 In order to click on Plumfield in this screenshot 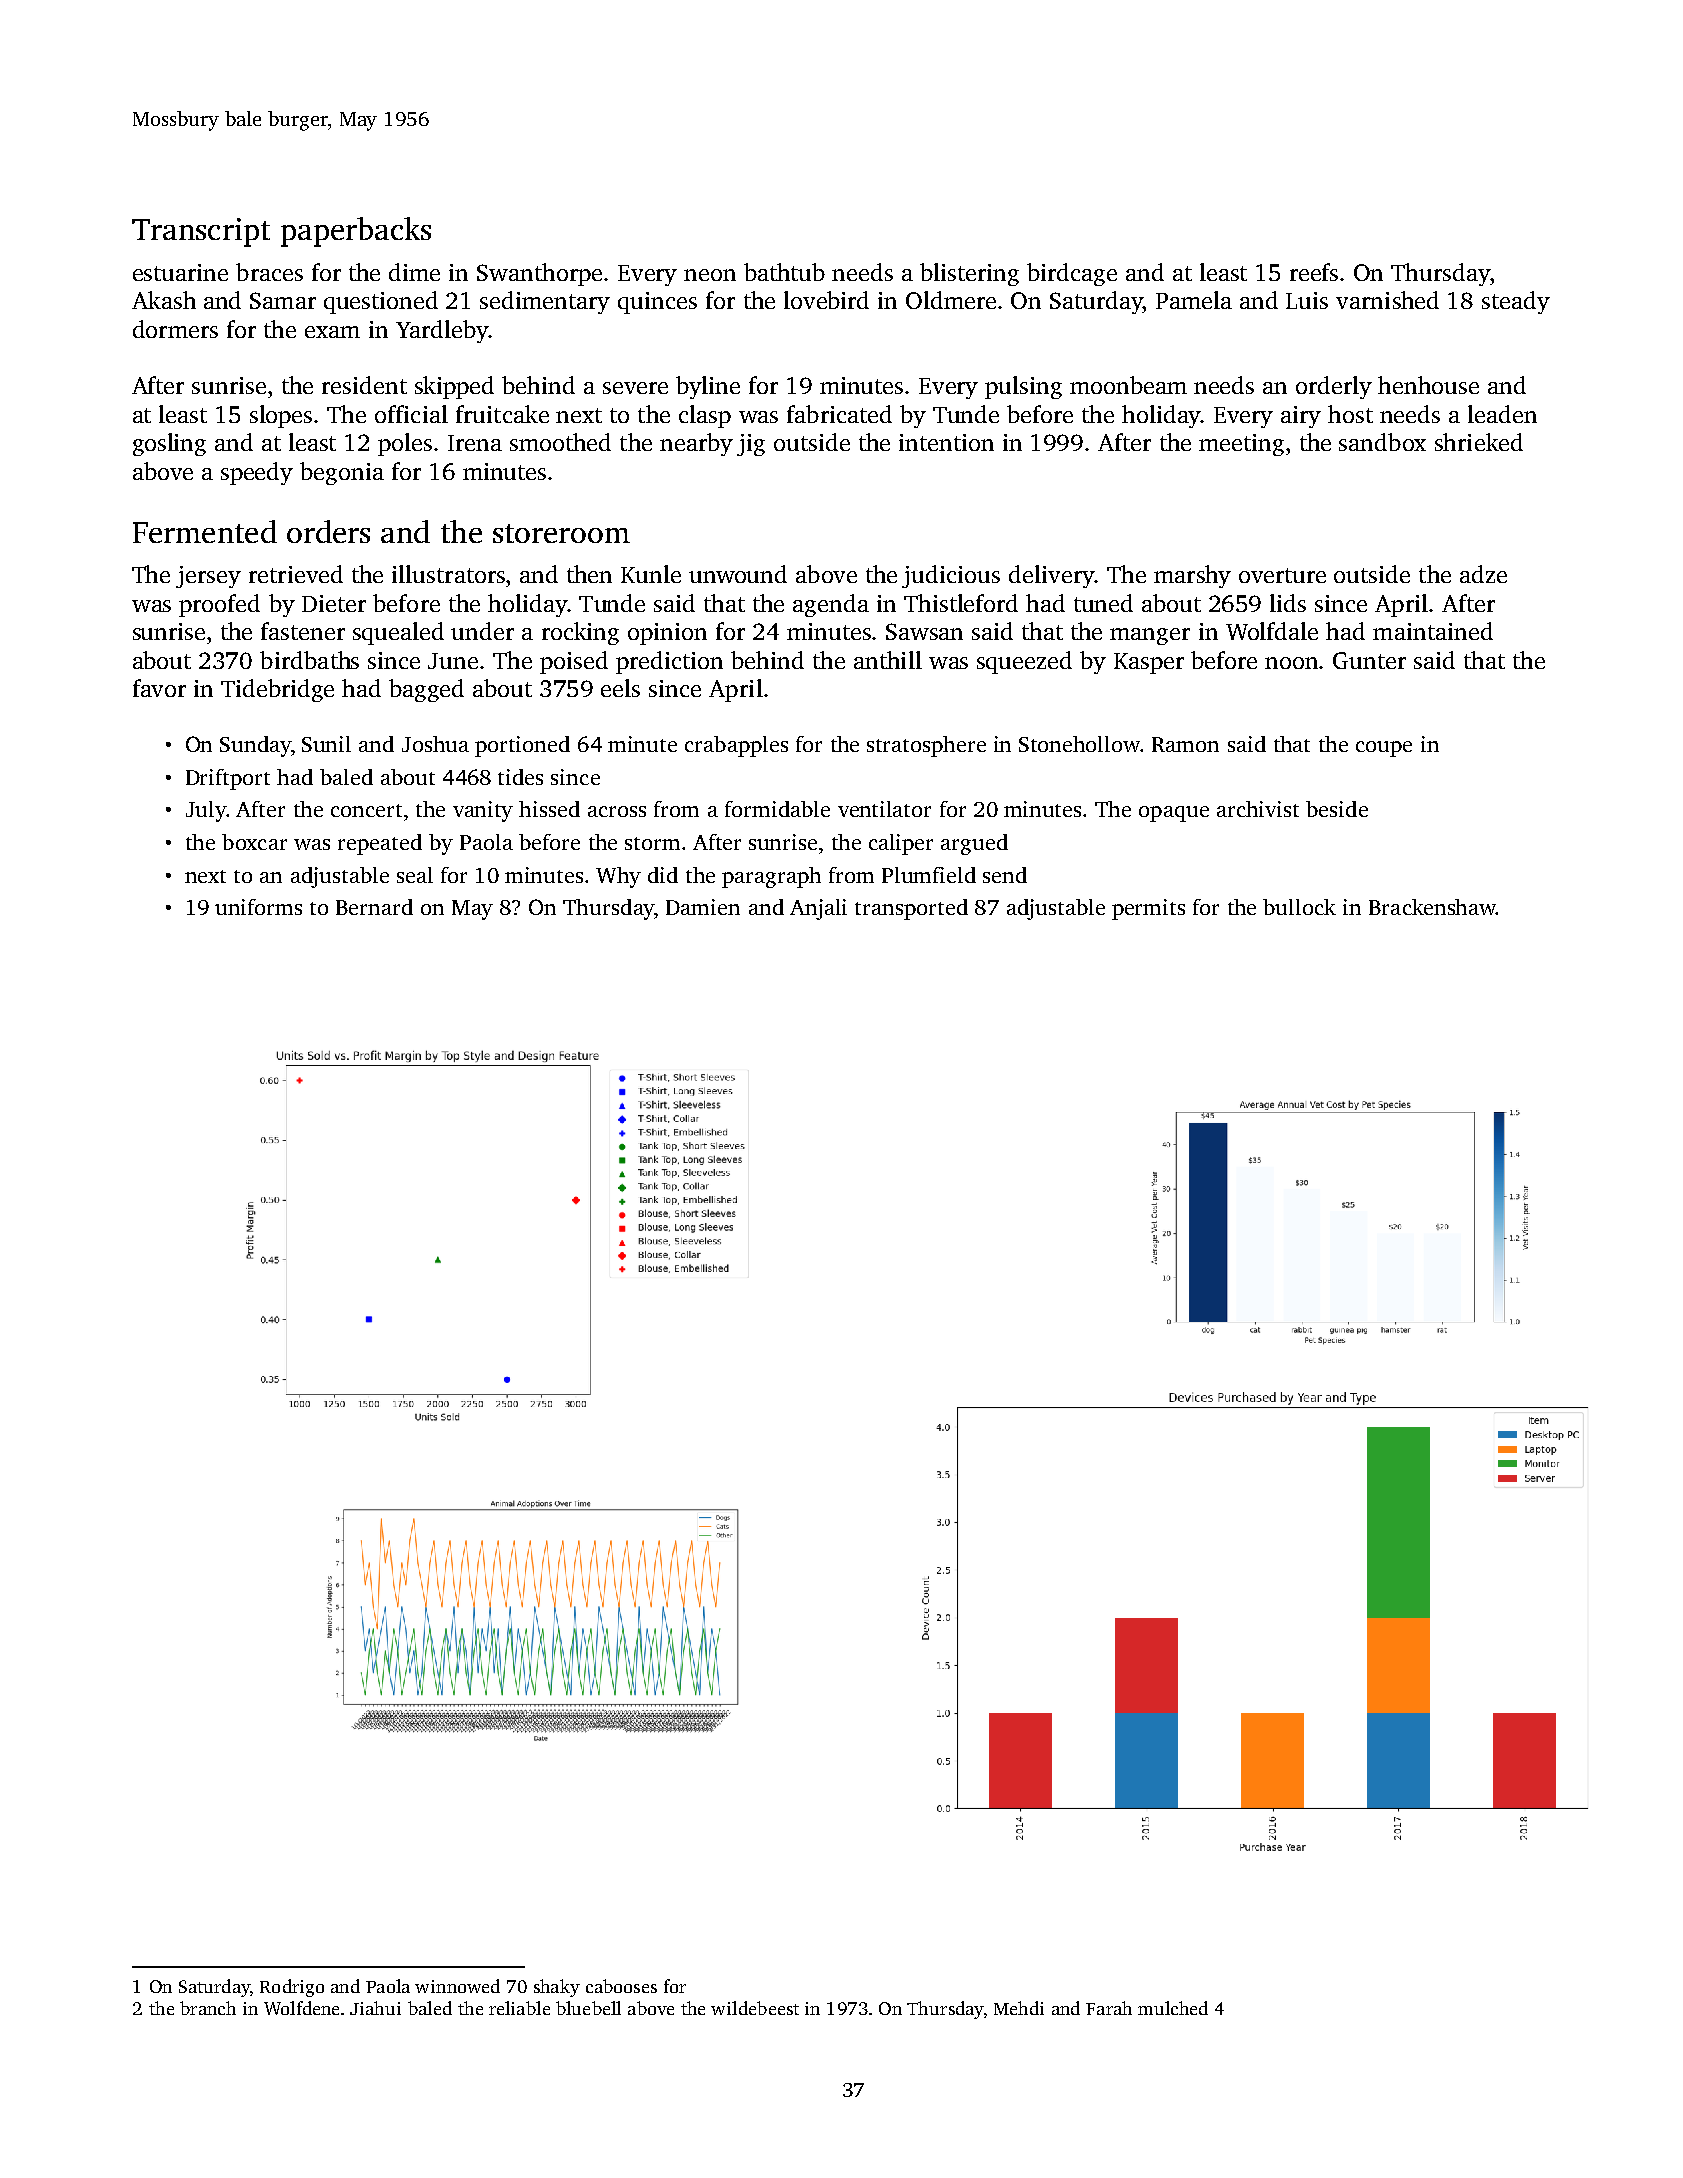, I will do `click(929, 875)`.
